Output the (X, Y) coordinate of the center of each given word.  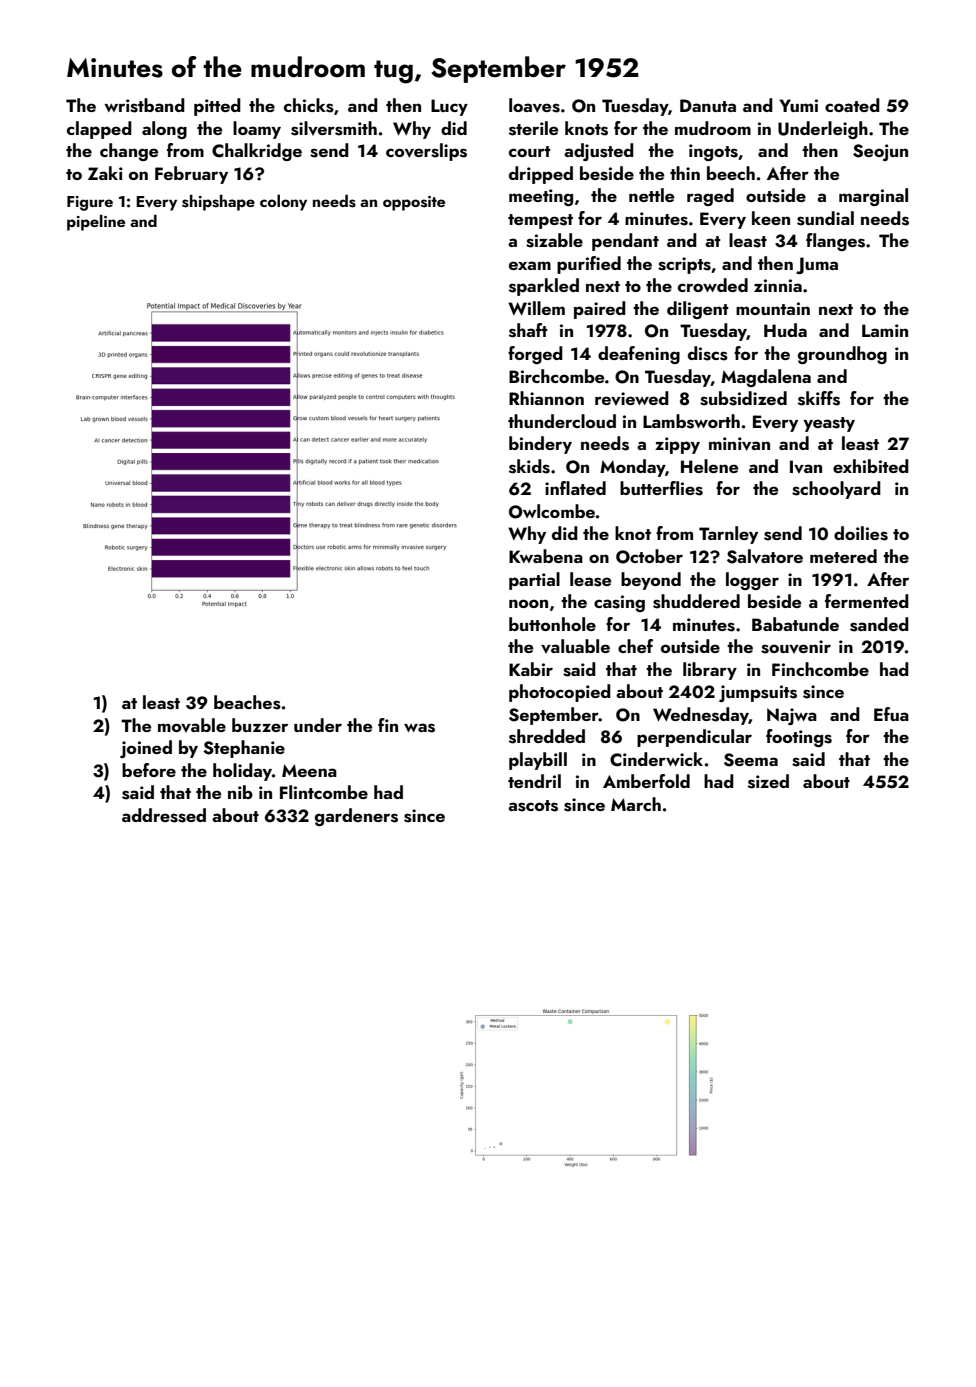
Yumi (798, 105)
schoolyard (836, 490)
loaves (534, 105)
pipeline (96, 222)
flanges (835, 242)
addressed (164, 815)
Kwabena (546, 556)
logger (752, 581)
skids (529, 466)
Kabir (531, 669)
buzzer (260, 725)
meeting (541, 197)
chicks (309, 105)
